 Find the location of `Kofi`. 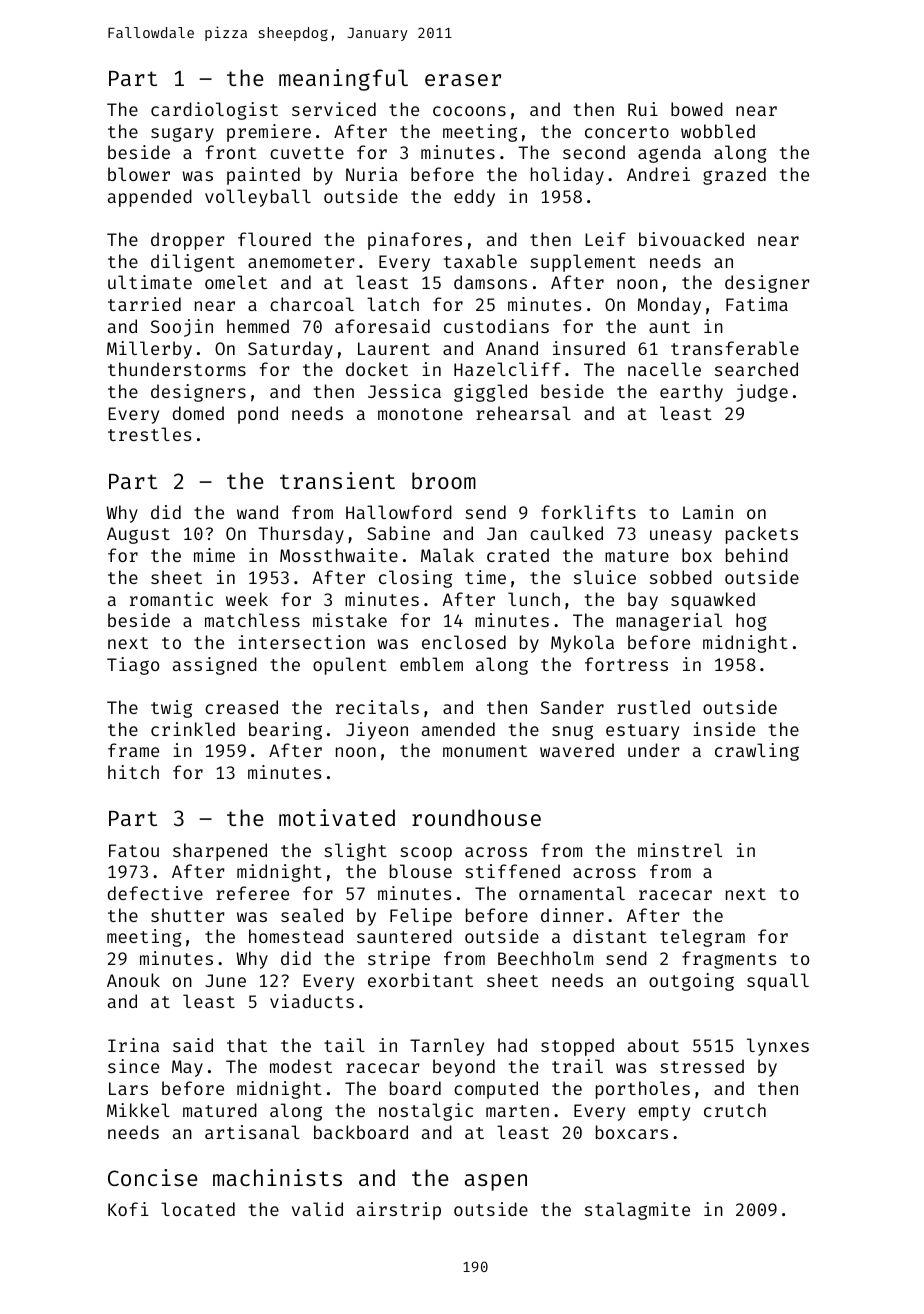

Kofi is located at coordinates (128, 1209).
